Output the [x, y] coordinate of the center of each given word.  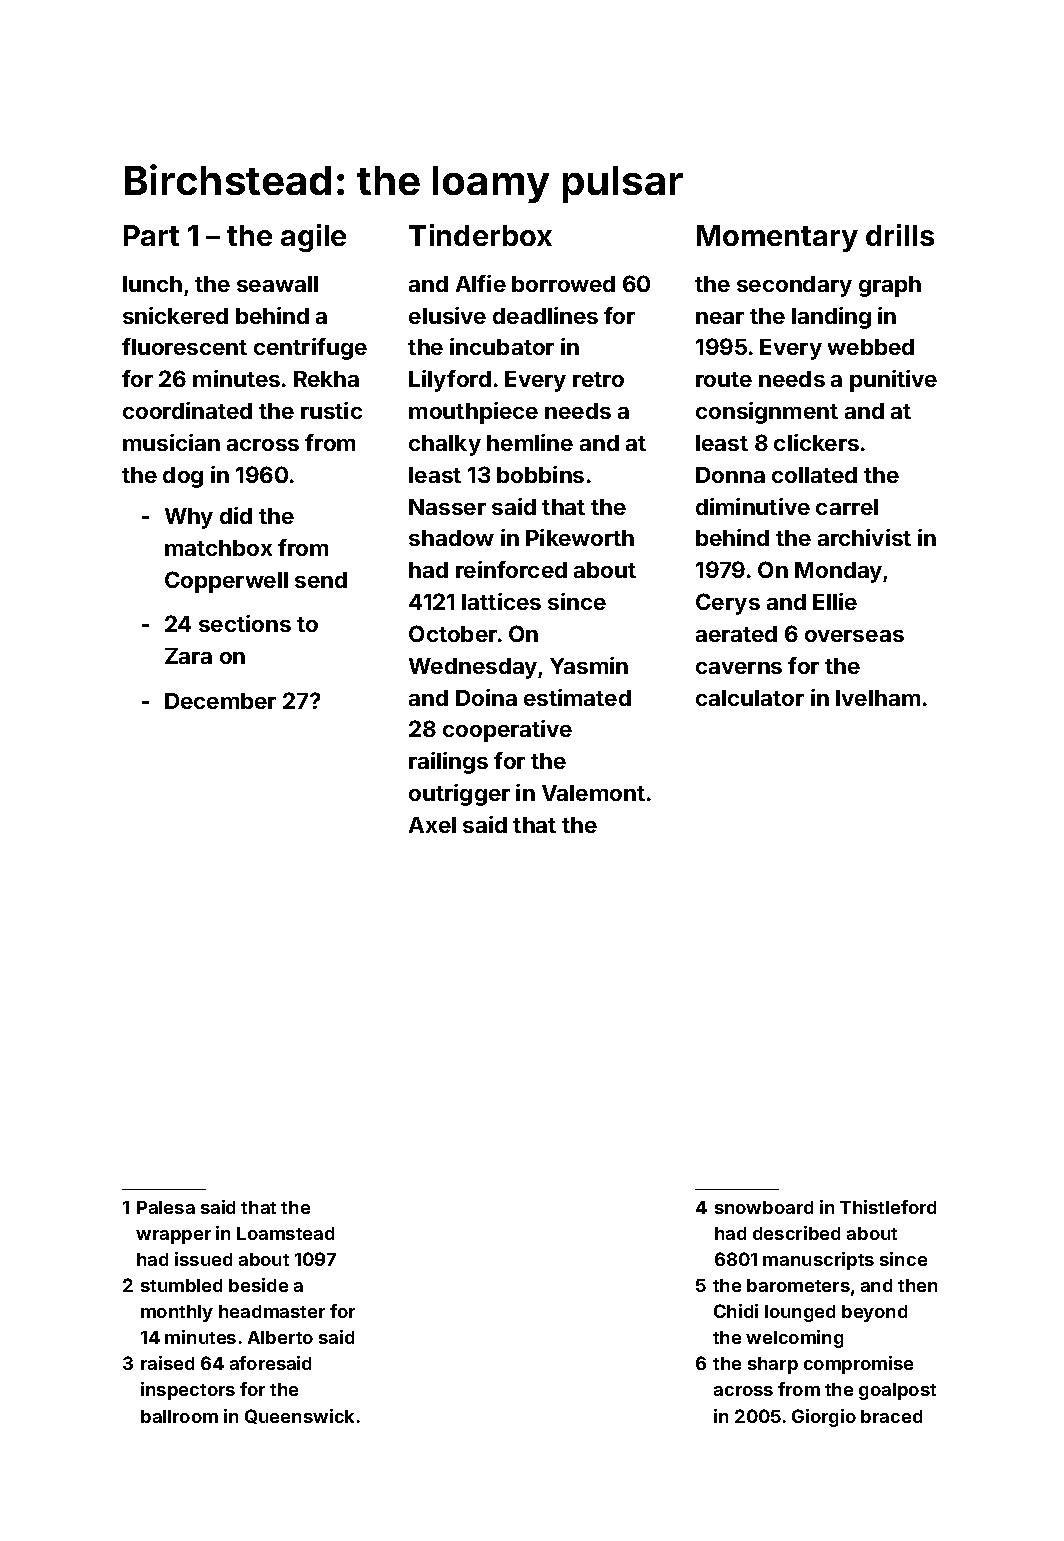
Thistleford [888, 1207]
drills [900, 235]
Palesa [166, 1207]
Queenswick [299, 1416]
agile [313, 238]
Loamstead [285, 1233]
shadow [451, 538]
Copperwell [226, 582]
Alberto [280, 1337]
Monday [838, 572]
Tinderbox [480, 235]
